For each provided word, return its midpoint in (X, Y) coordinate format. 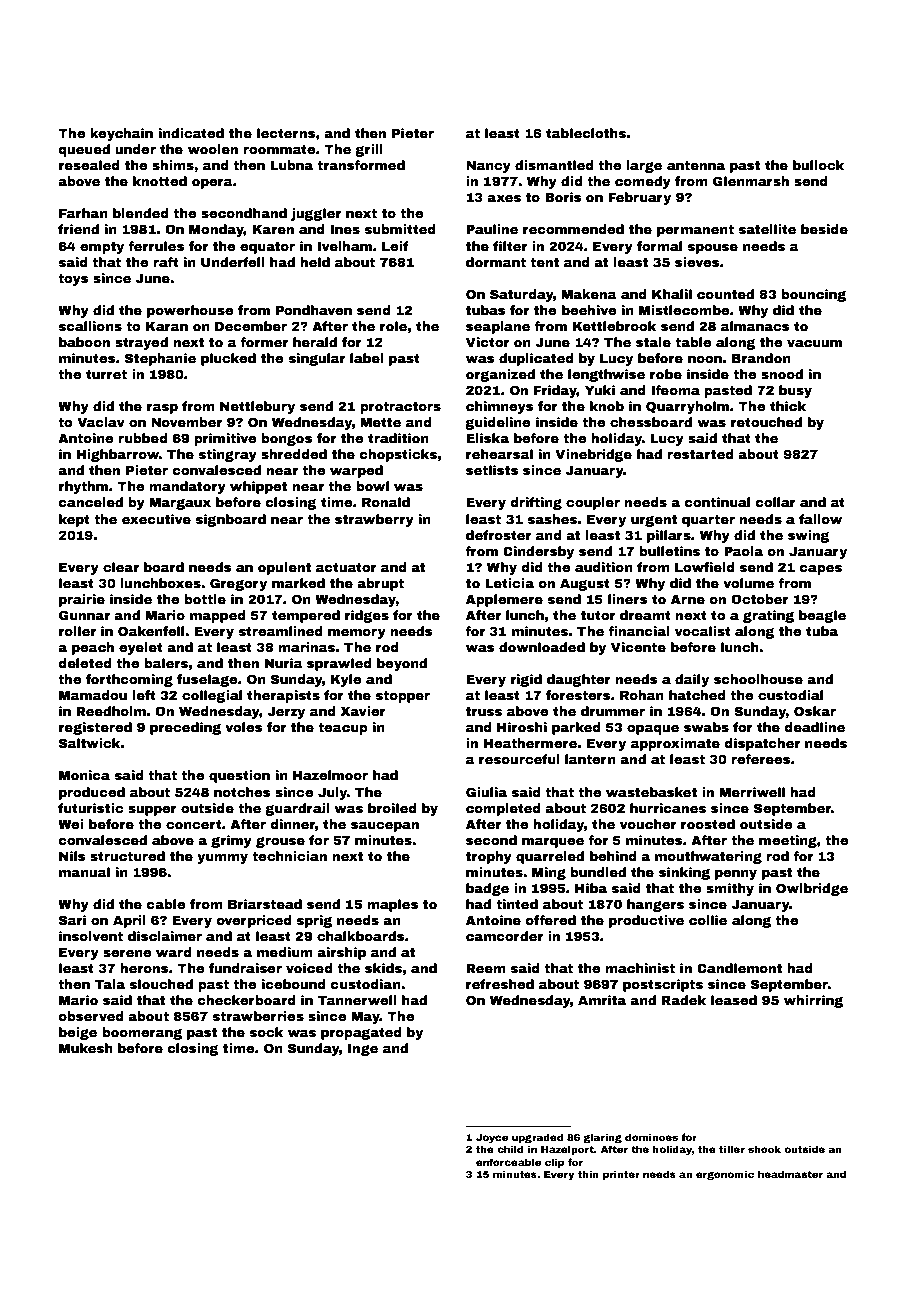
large (644, 166)
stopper (403, 697)
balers (166, 663)
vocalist (703, 631)
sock (266, 1032)
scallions (90, 326)
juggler (316, 214)
